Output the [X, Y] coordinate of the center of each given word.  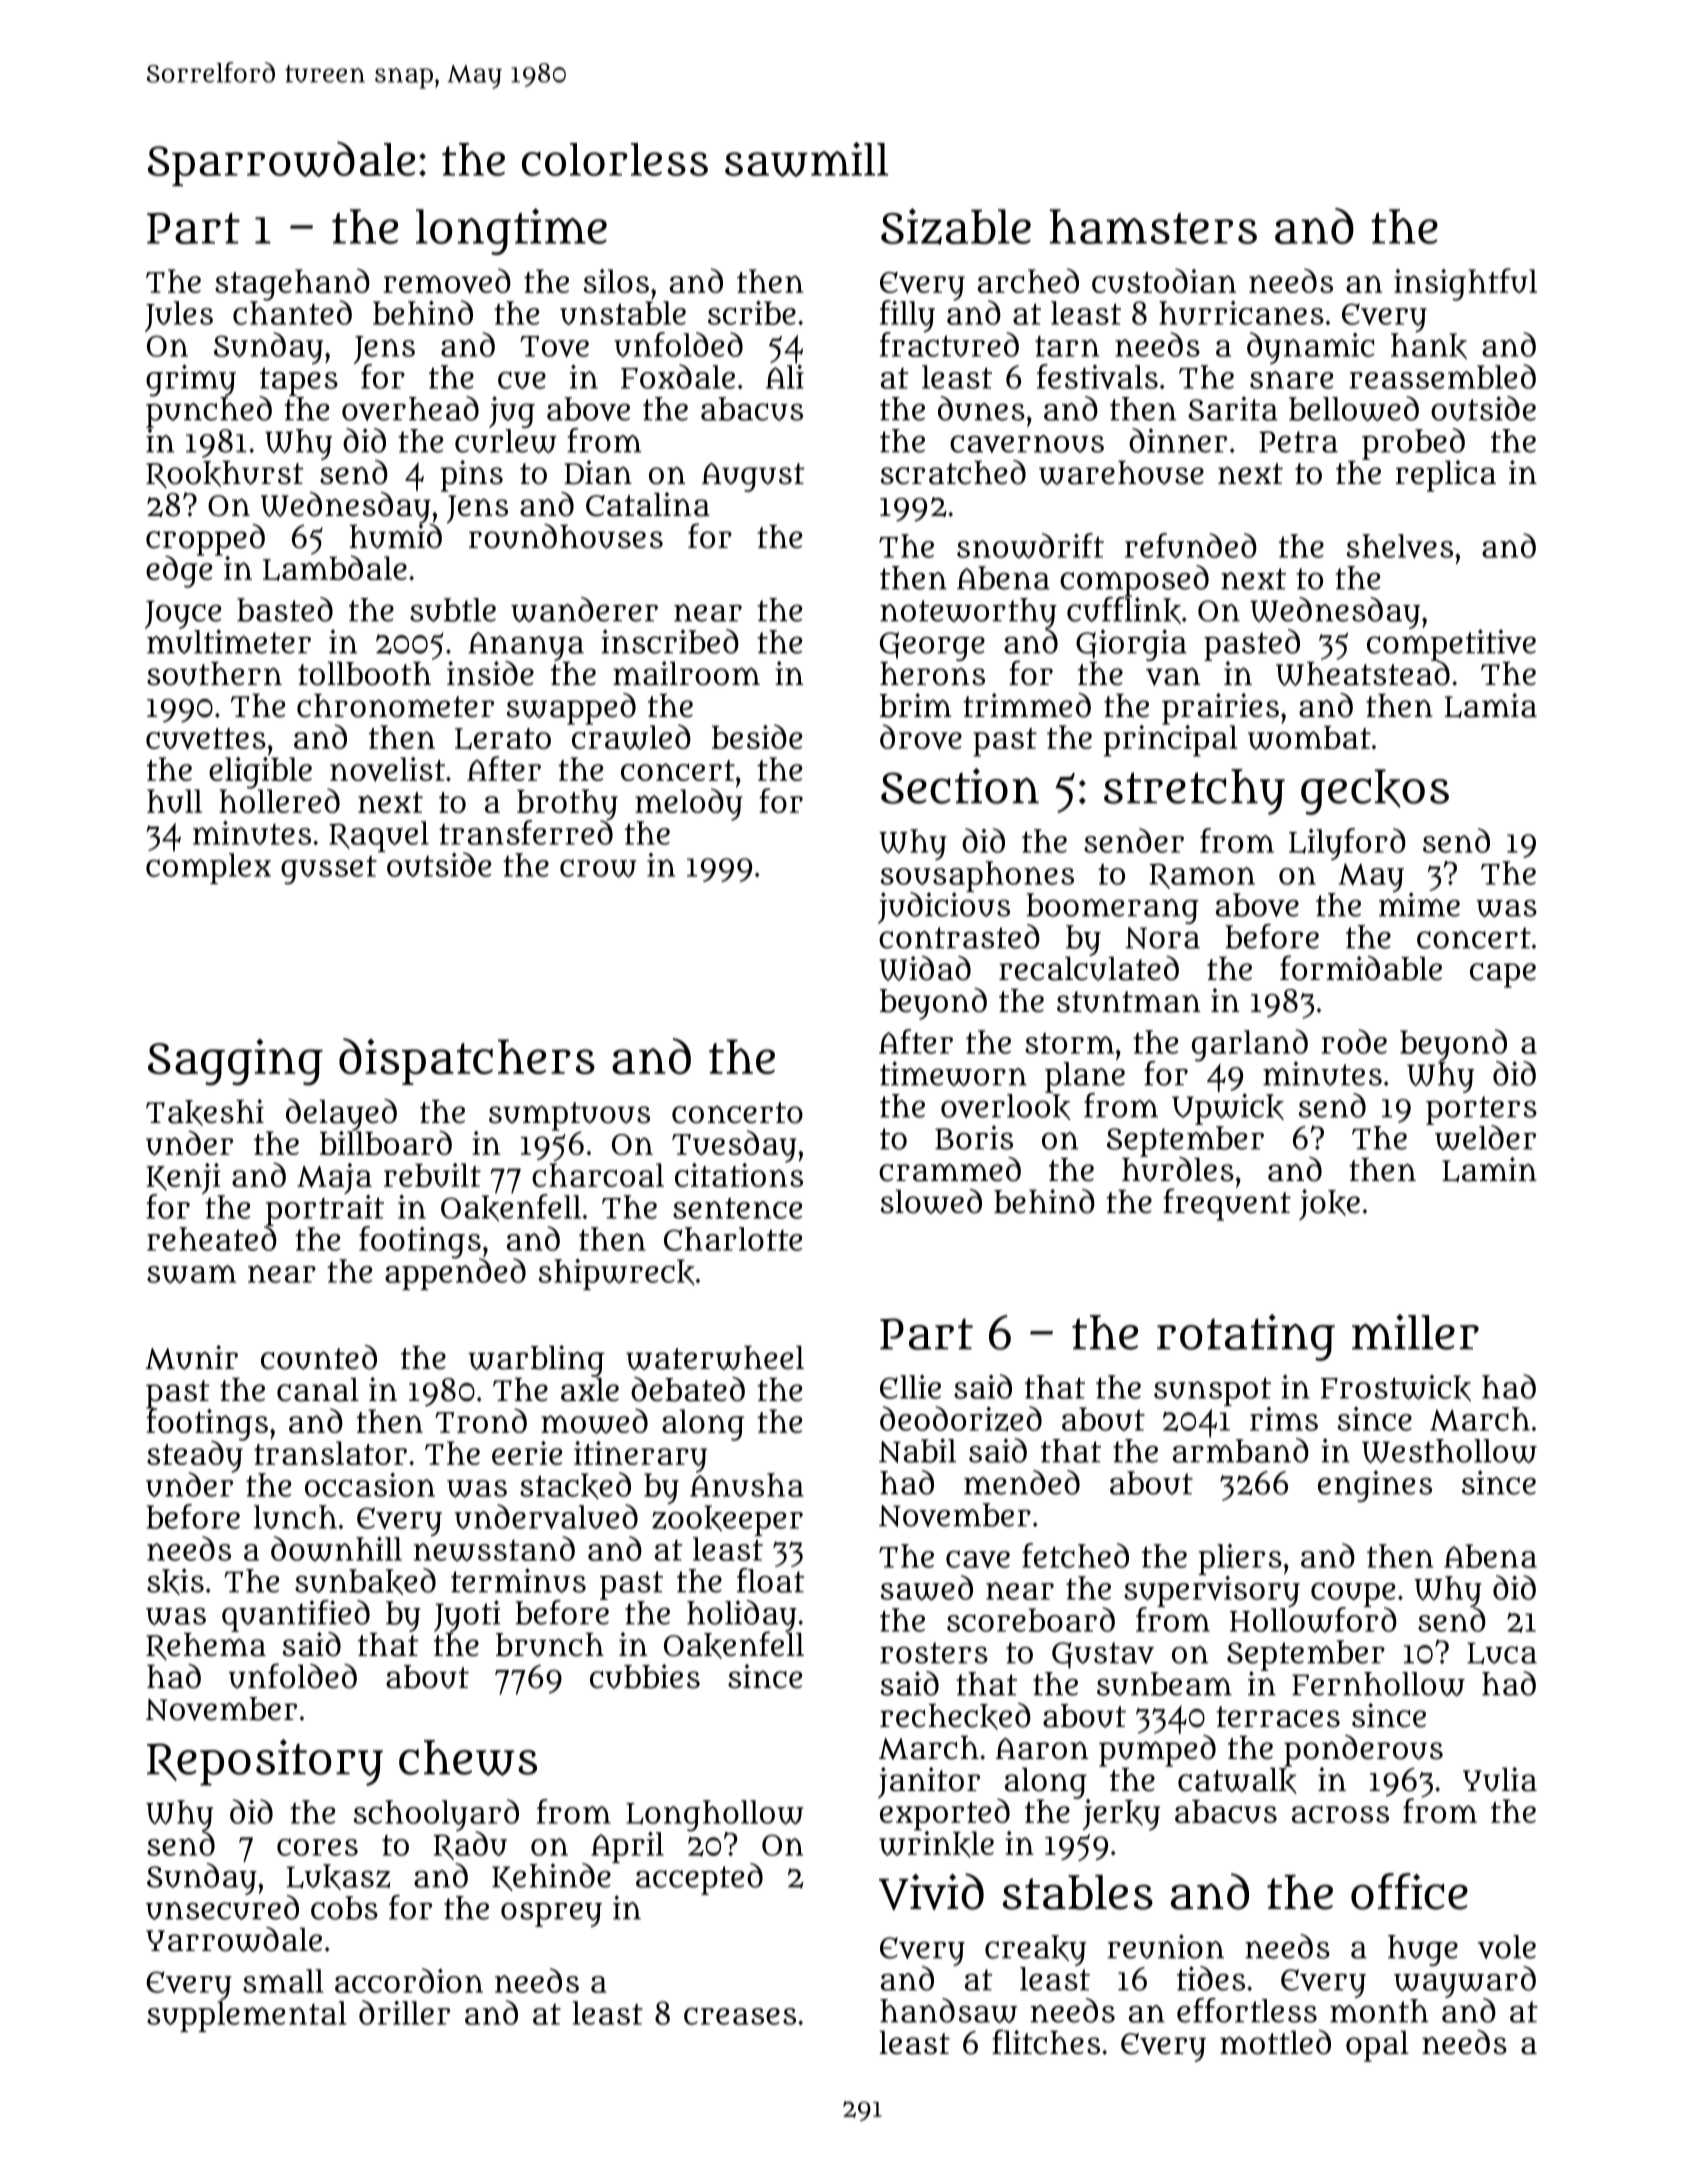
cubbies [645, 1676]
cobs [344, 1908]
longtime [511, 231]
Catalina [648, 504]
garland [1250, 1045]
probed [1413, 444]
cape [1503, 975]
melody [689, 804]
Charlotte [733, 1239]
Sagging [235, 1062]
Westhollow [1449, 1451]
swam [191, 1274]
